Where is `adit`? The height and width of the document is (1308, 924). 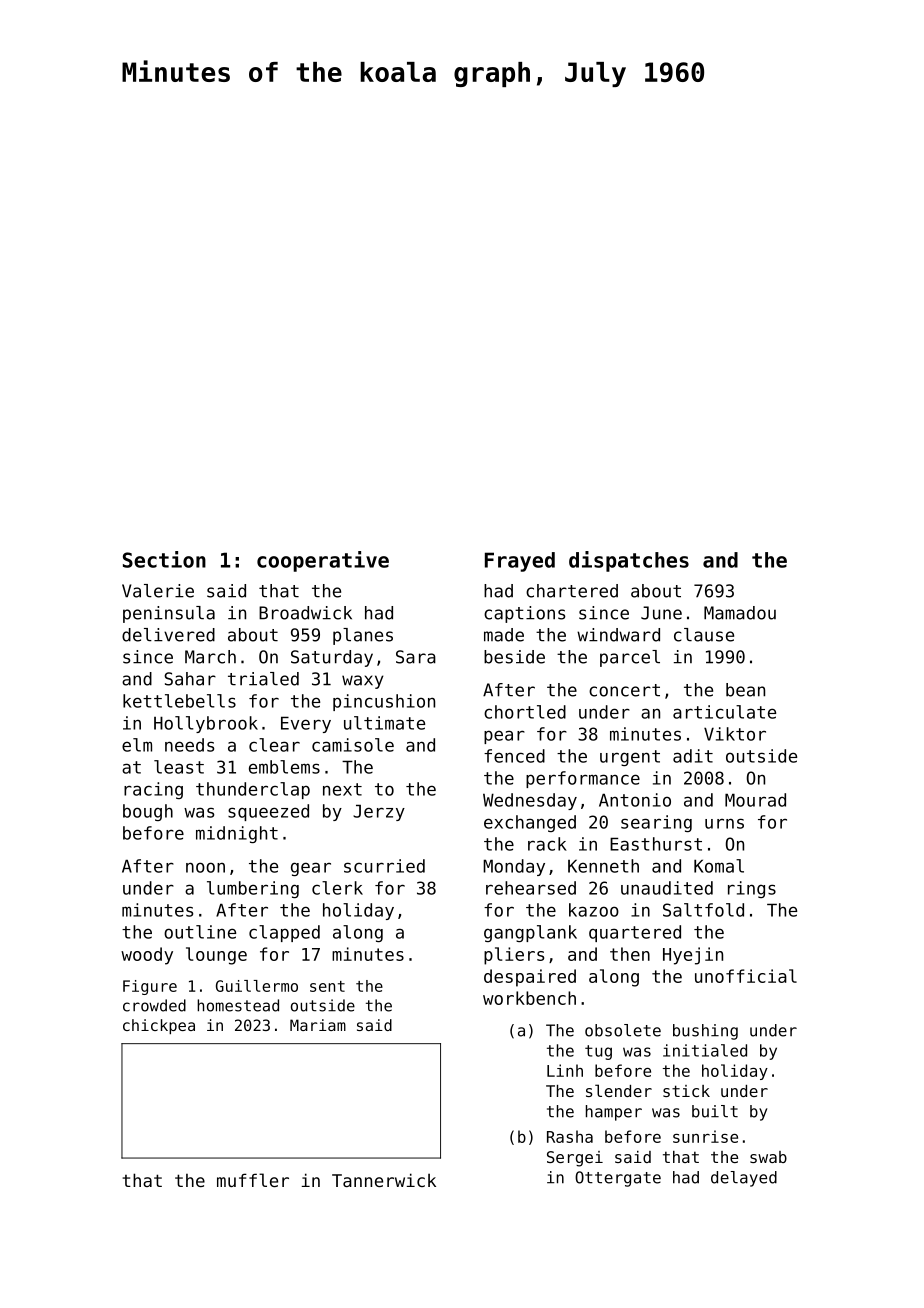
adit is located at coordinates (693, 756).
